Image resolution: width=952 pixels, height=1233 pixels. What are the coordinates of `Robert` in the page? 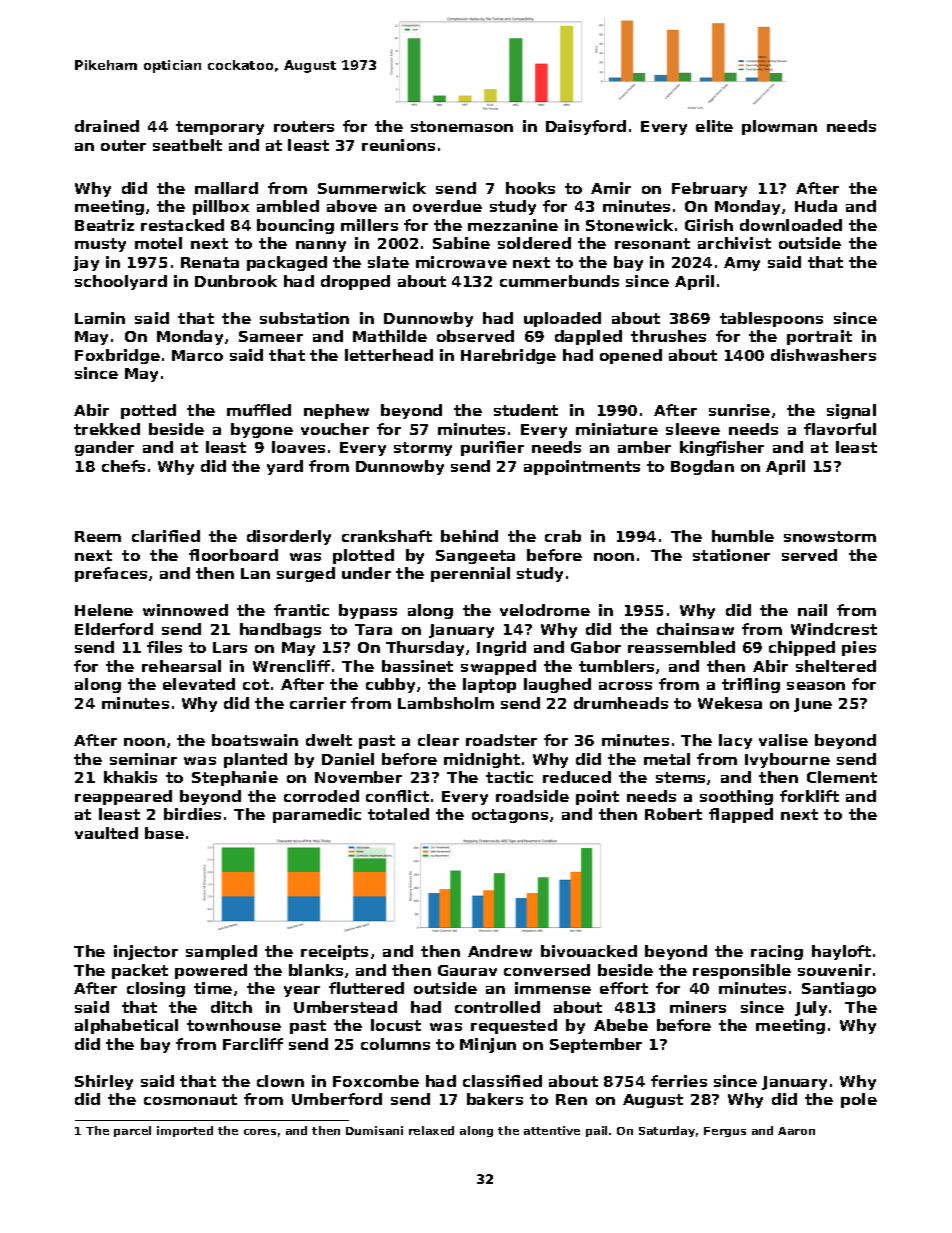 It's located at (673, 814).
